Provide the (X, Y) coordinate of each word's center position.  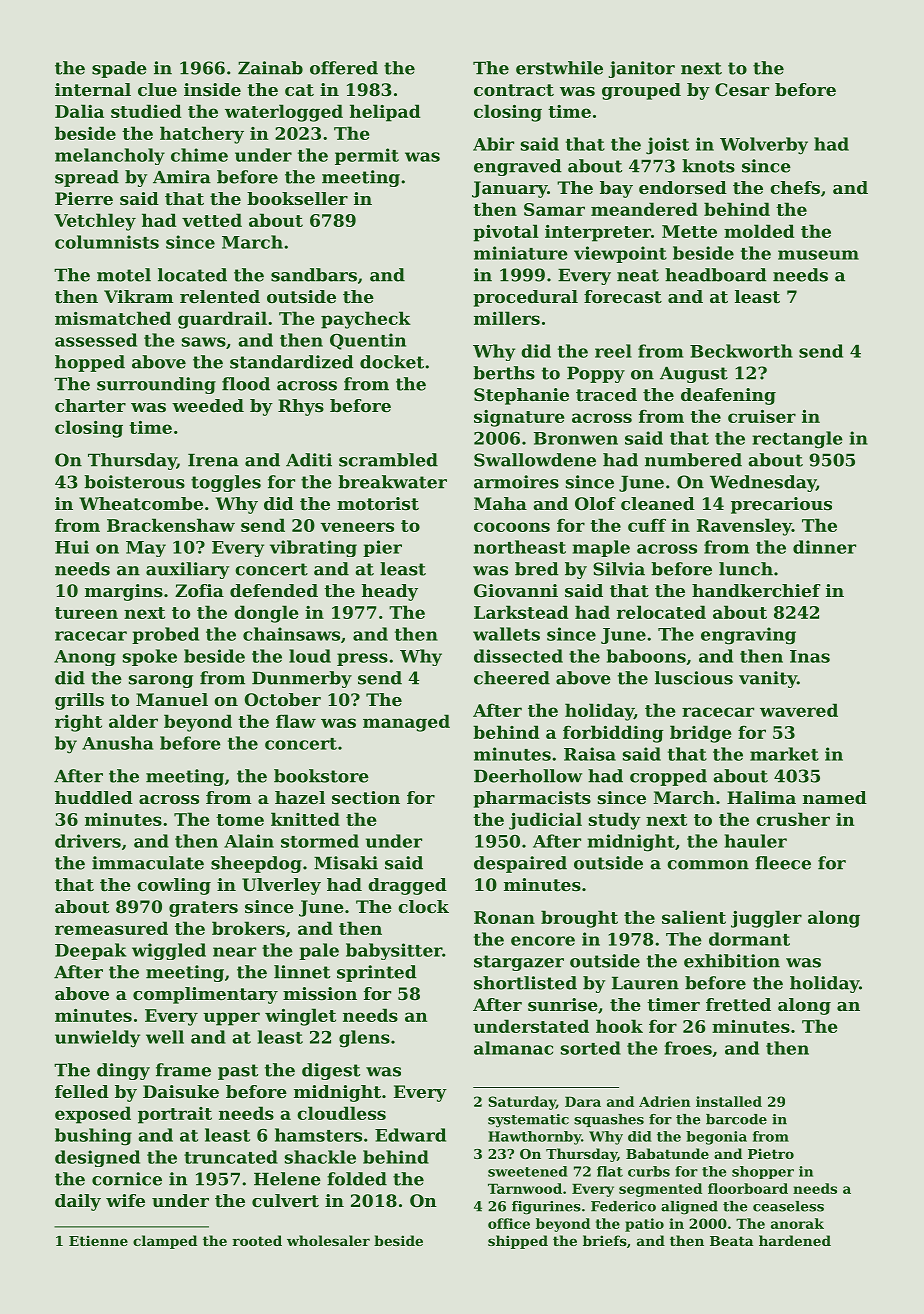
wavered (799, 710)
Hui (72, 547)
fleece (783, 863)
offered (344, 68)
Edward (410, 1135)
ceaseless (788, 1206)
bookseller (297, 198)
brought (579, 919)
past (238, 1072)
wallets (506, 634)
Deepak (90, 951)
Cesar (742, 89)
